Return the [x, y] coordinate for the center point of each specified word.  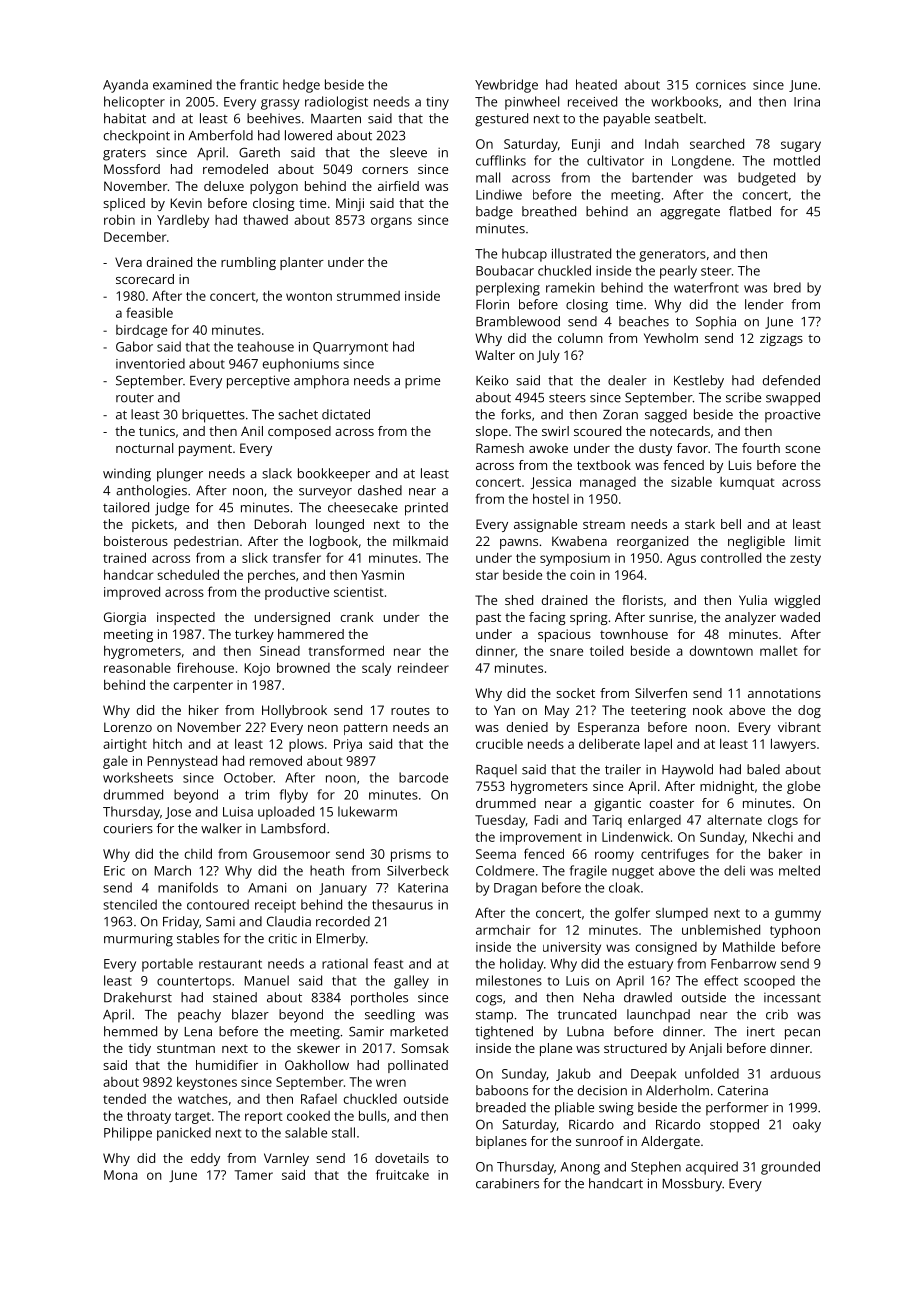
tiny [437, 103]
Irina [807, 102]
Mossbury [692, 1185]
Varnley [286, 1159]
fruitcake [402, 1174]
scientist [359, 592]
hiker [204, 710]
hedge [301, 86]
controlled [731, 557]
